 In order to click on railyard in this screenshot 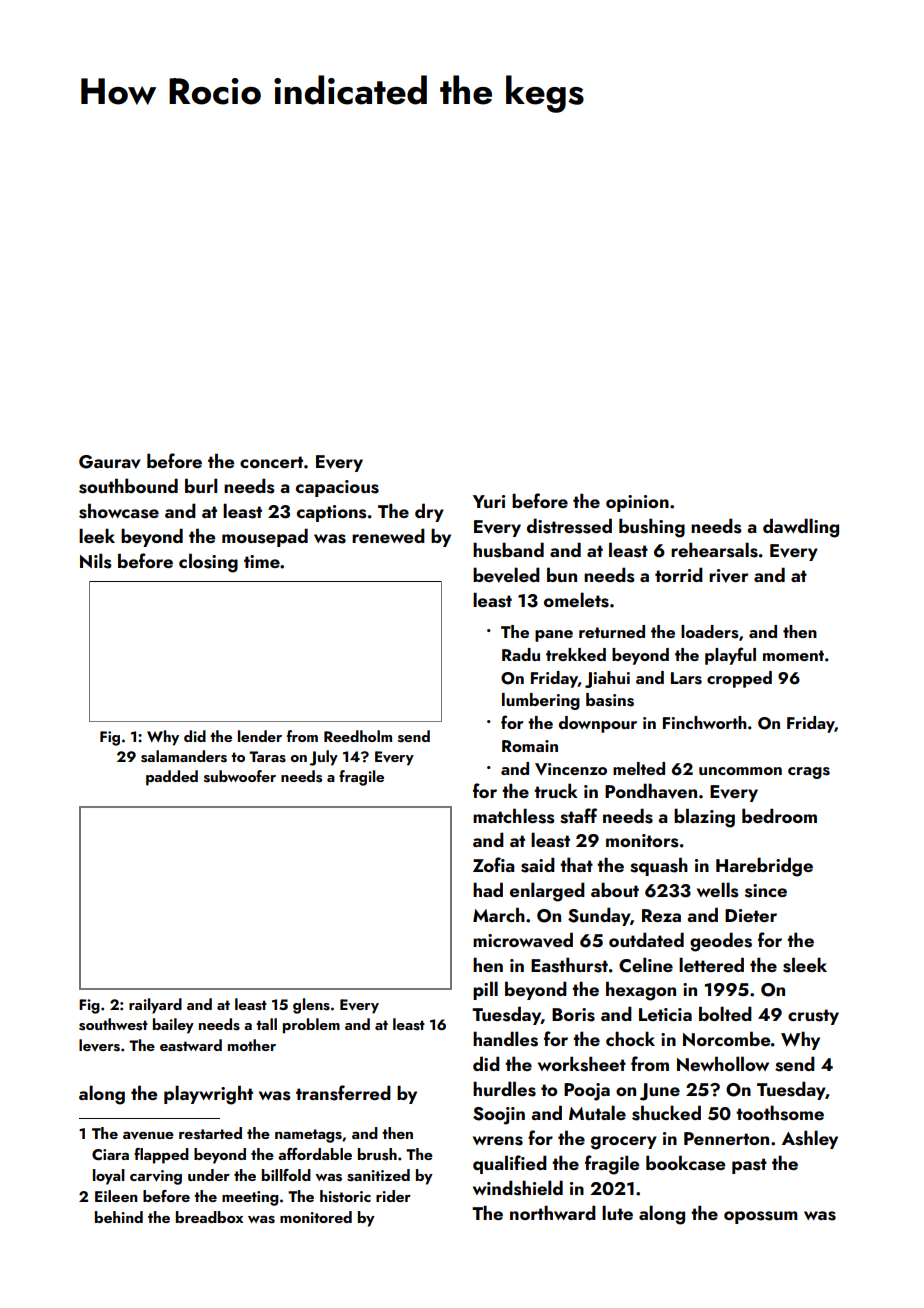, I will do `click(155, 1006)`.
